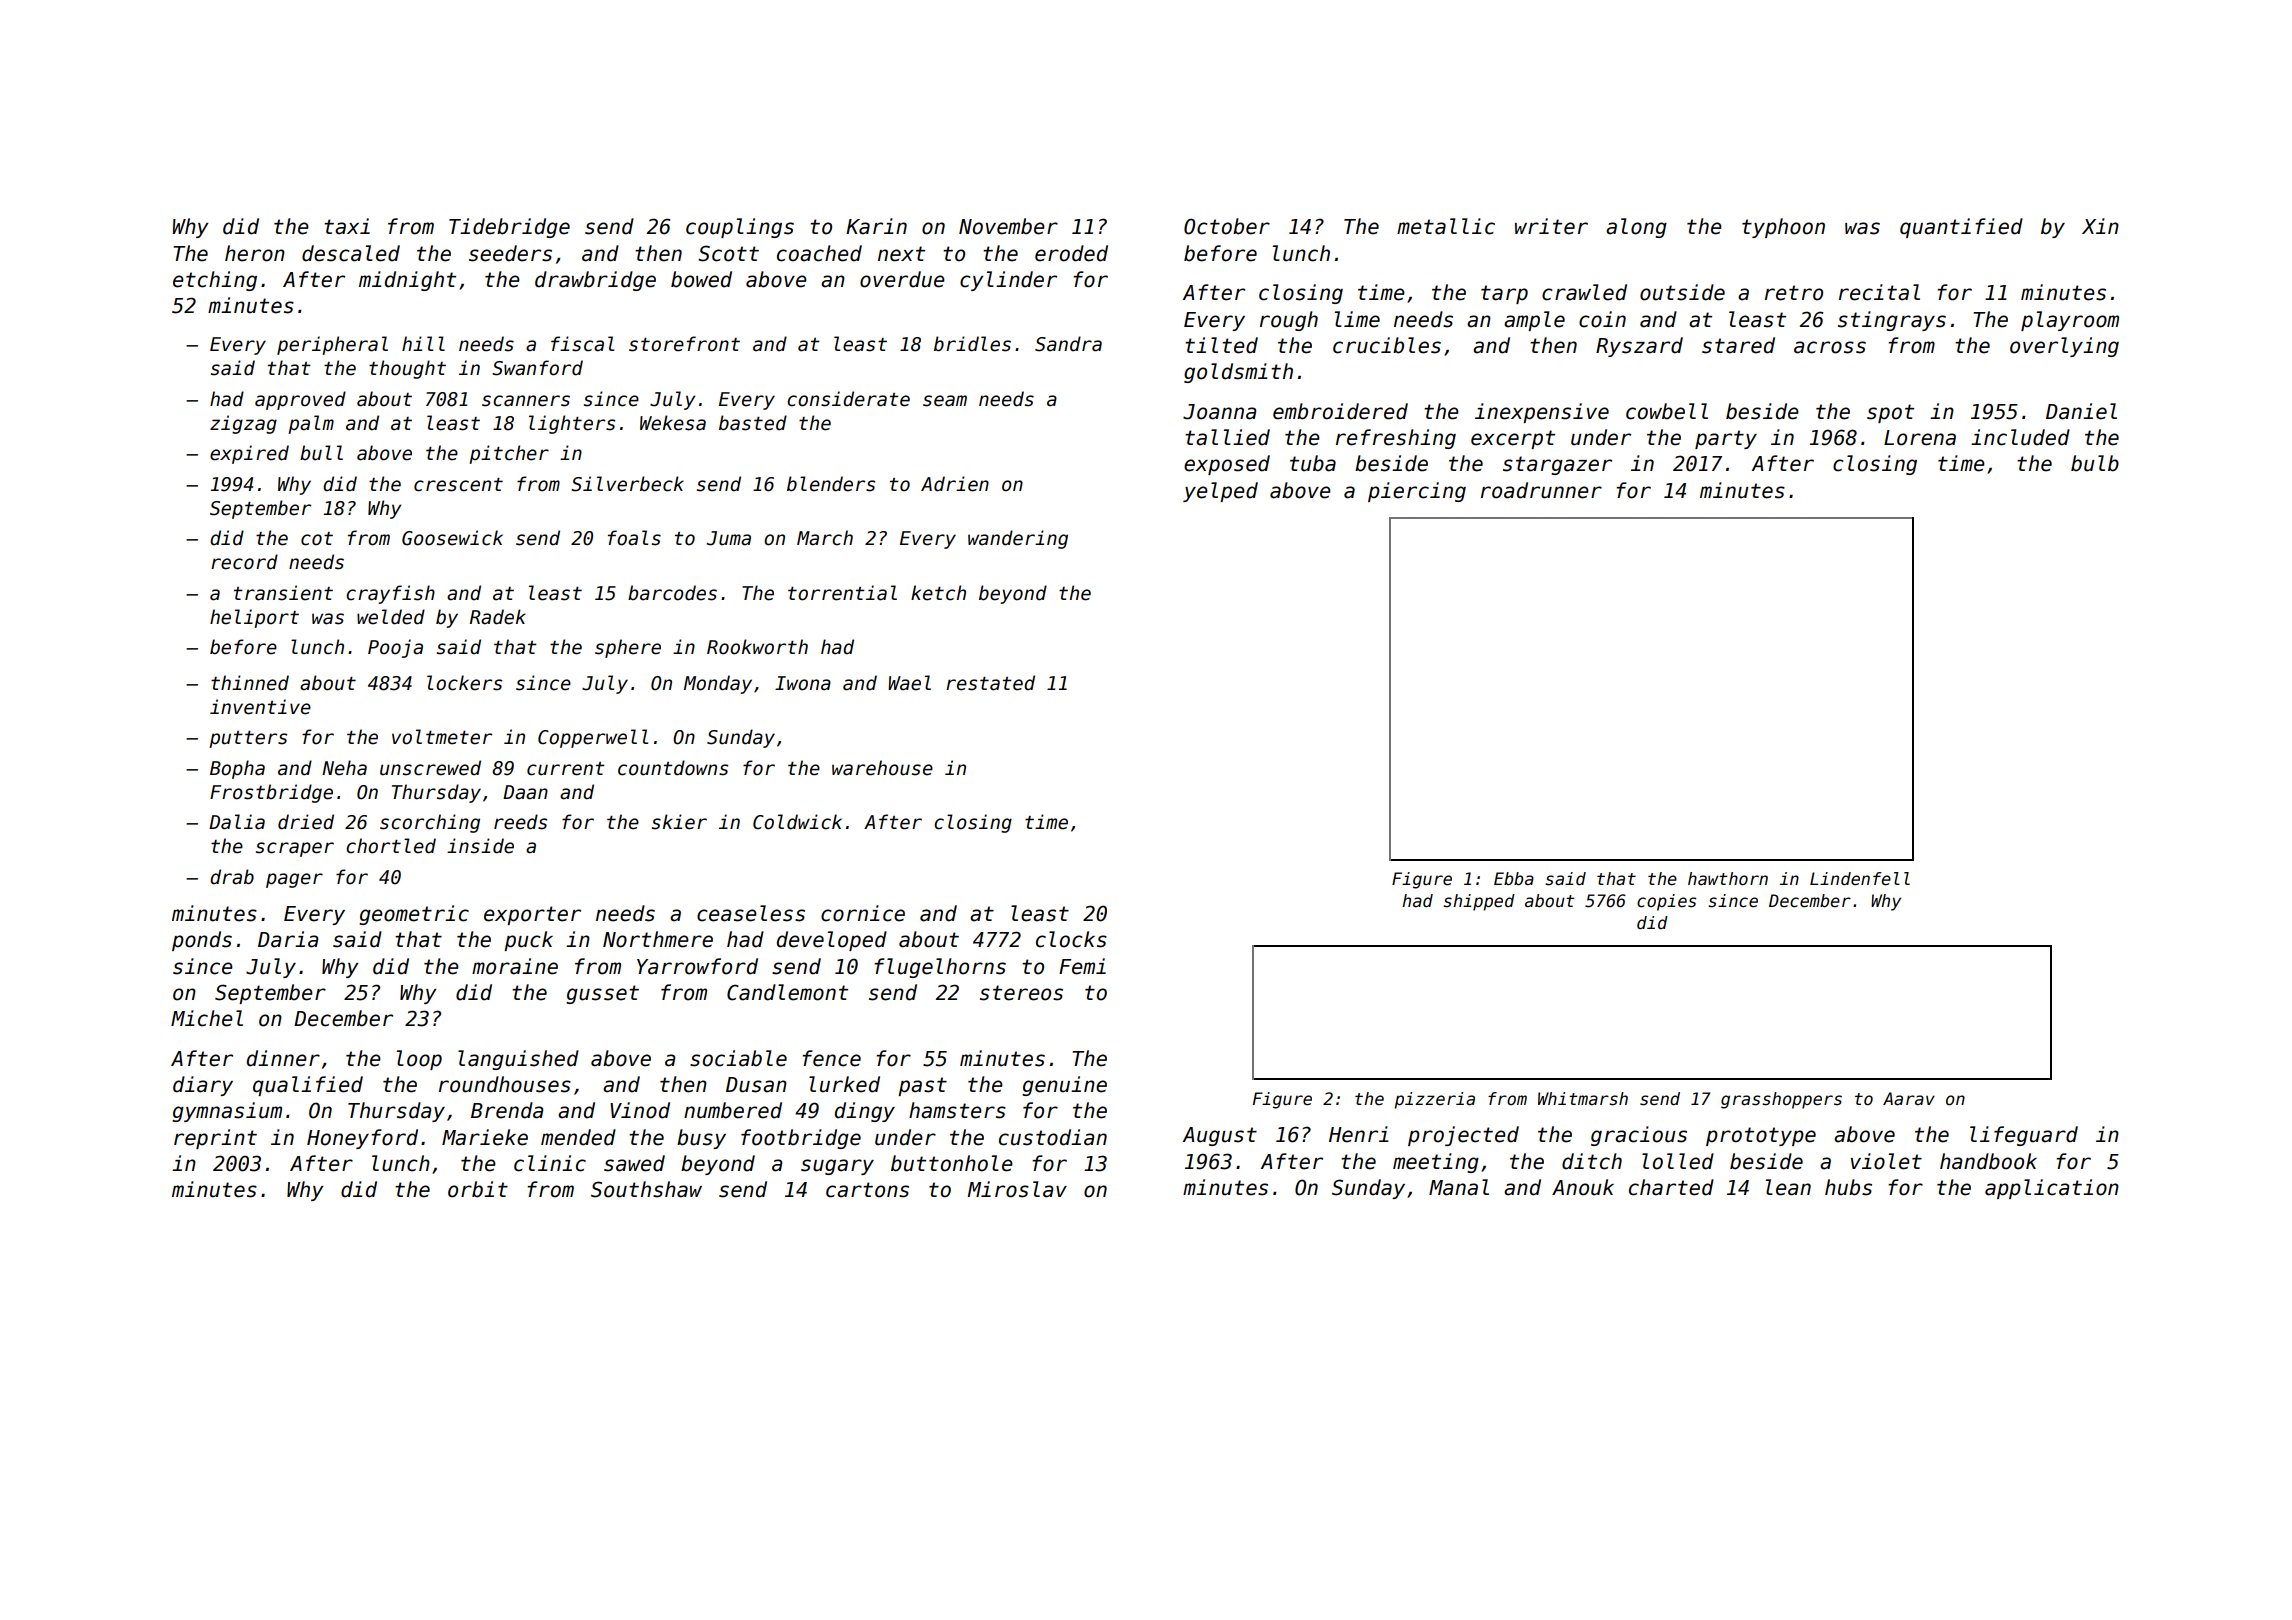 Image resolution: width=2292 pixels, height=1620 pixels. What do you see at coordinates (593, 738) in the image?
I see `Copperwell` at bounding box center [593, 738].
